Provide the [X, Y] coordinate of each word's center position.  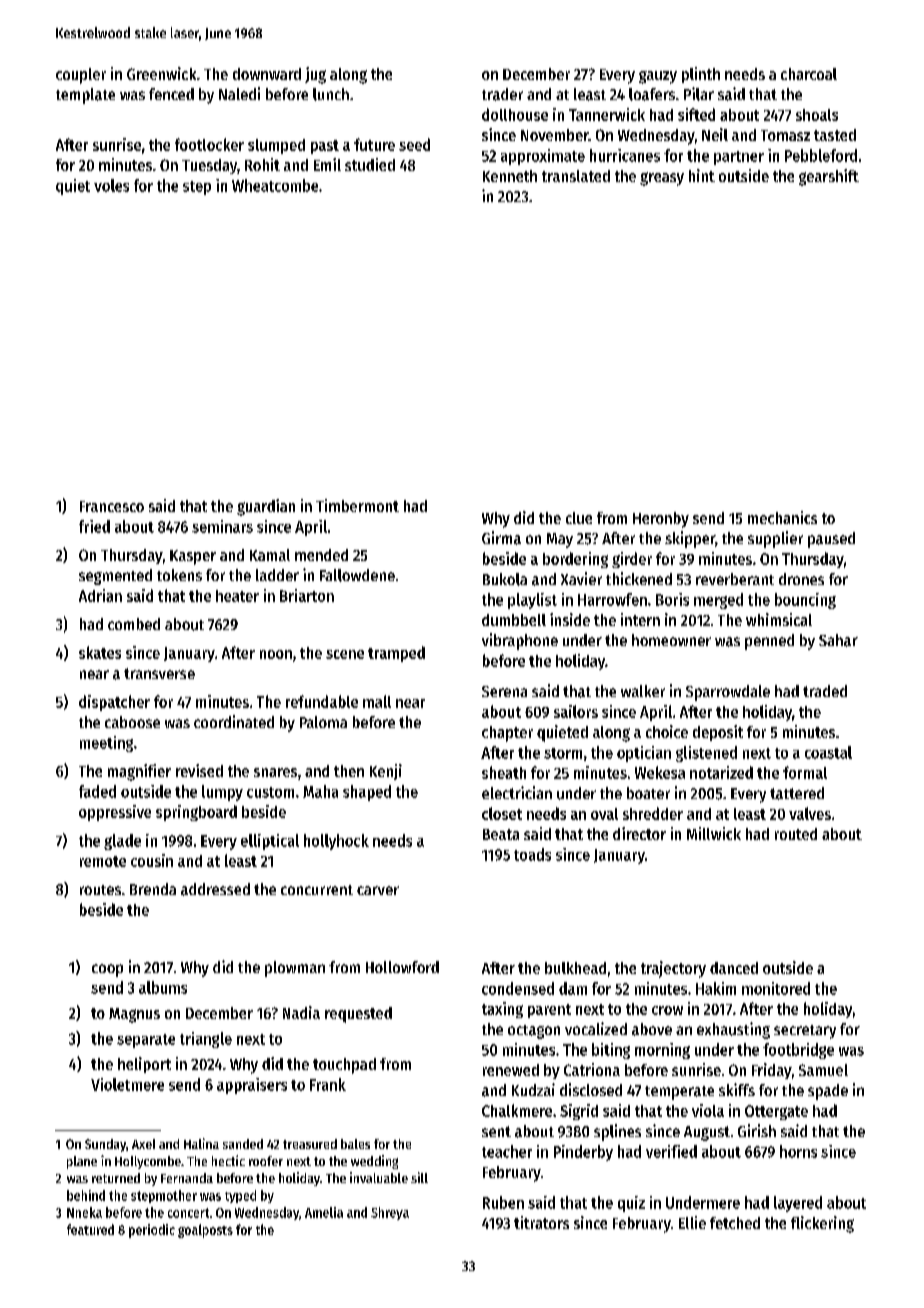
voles [111, 185]
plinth [701, 75]
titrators [541, 1222]
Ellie [692, 1222]
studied [370, 164]
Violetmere [127, 1084]
